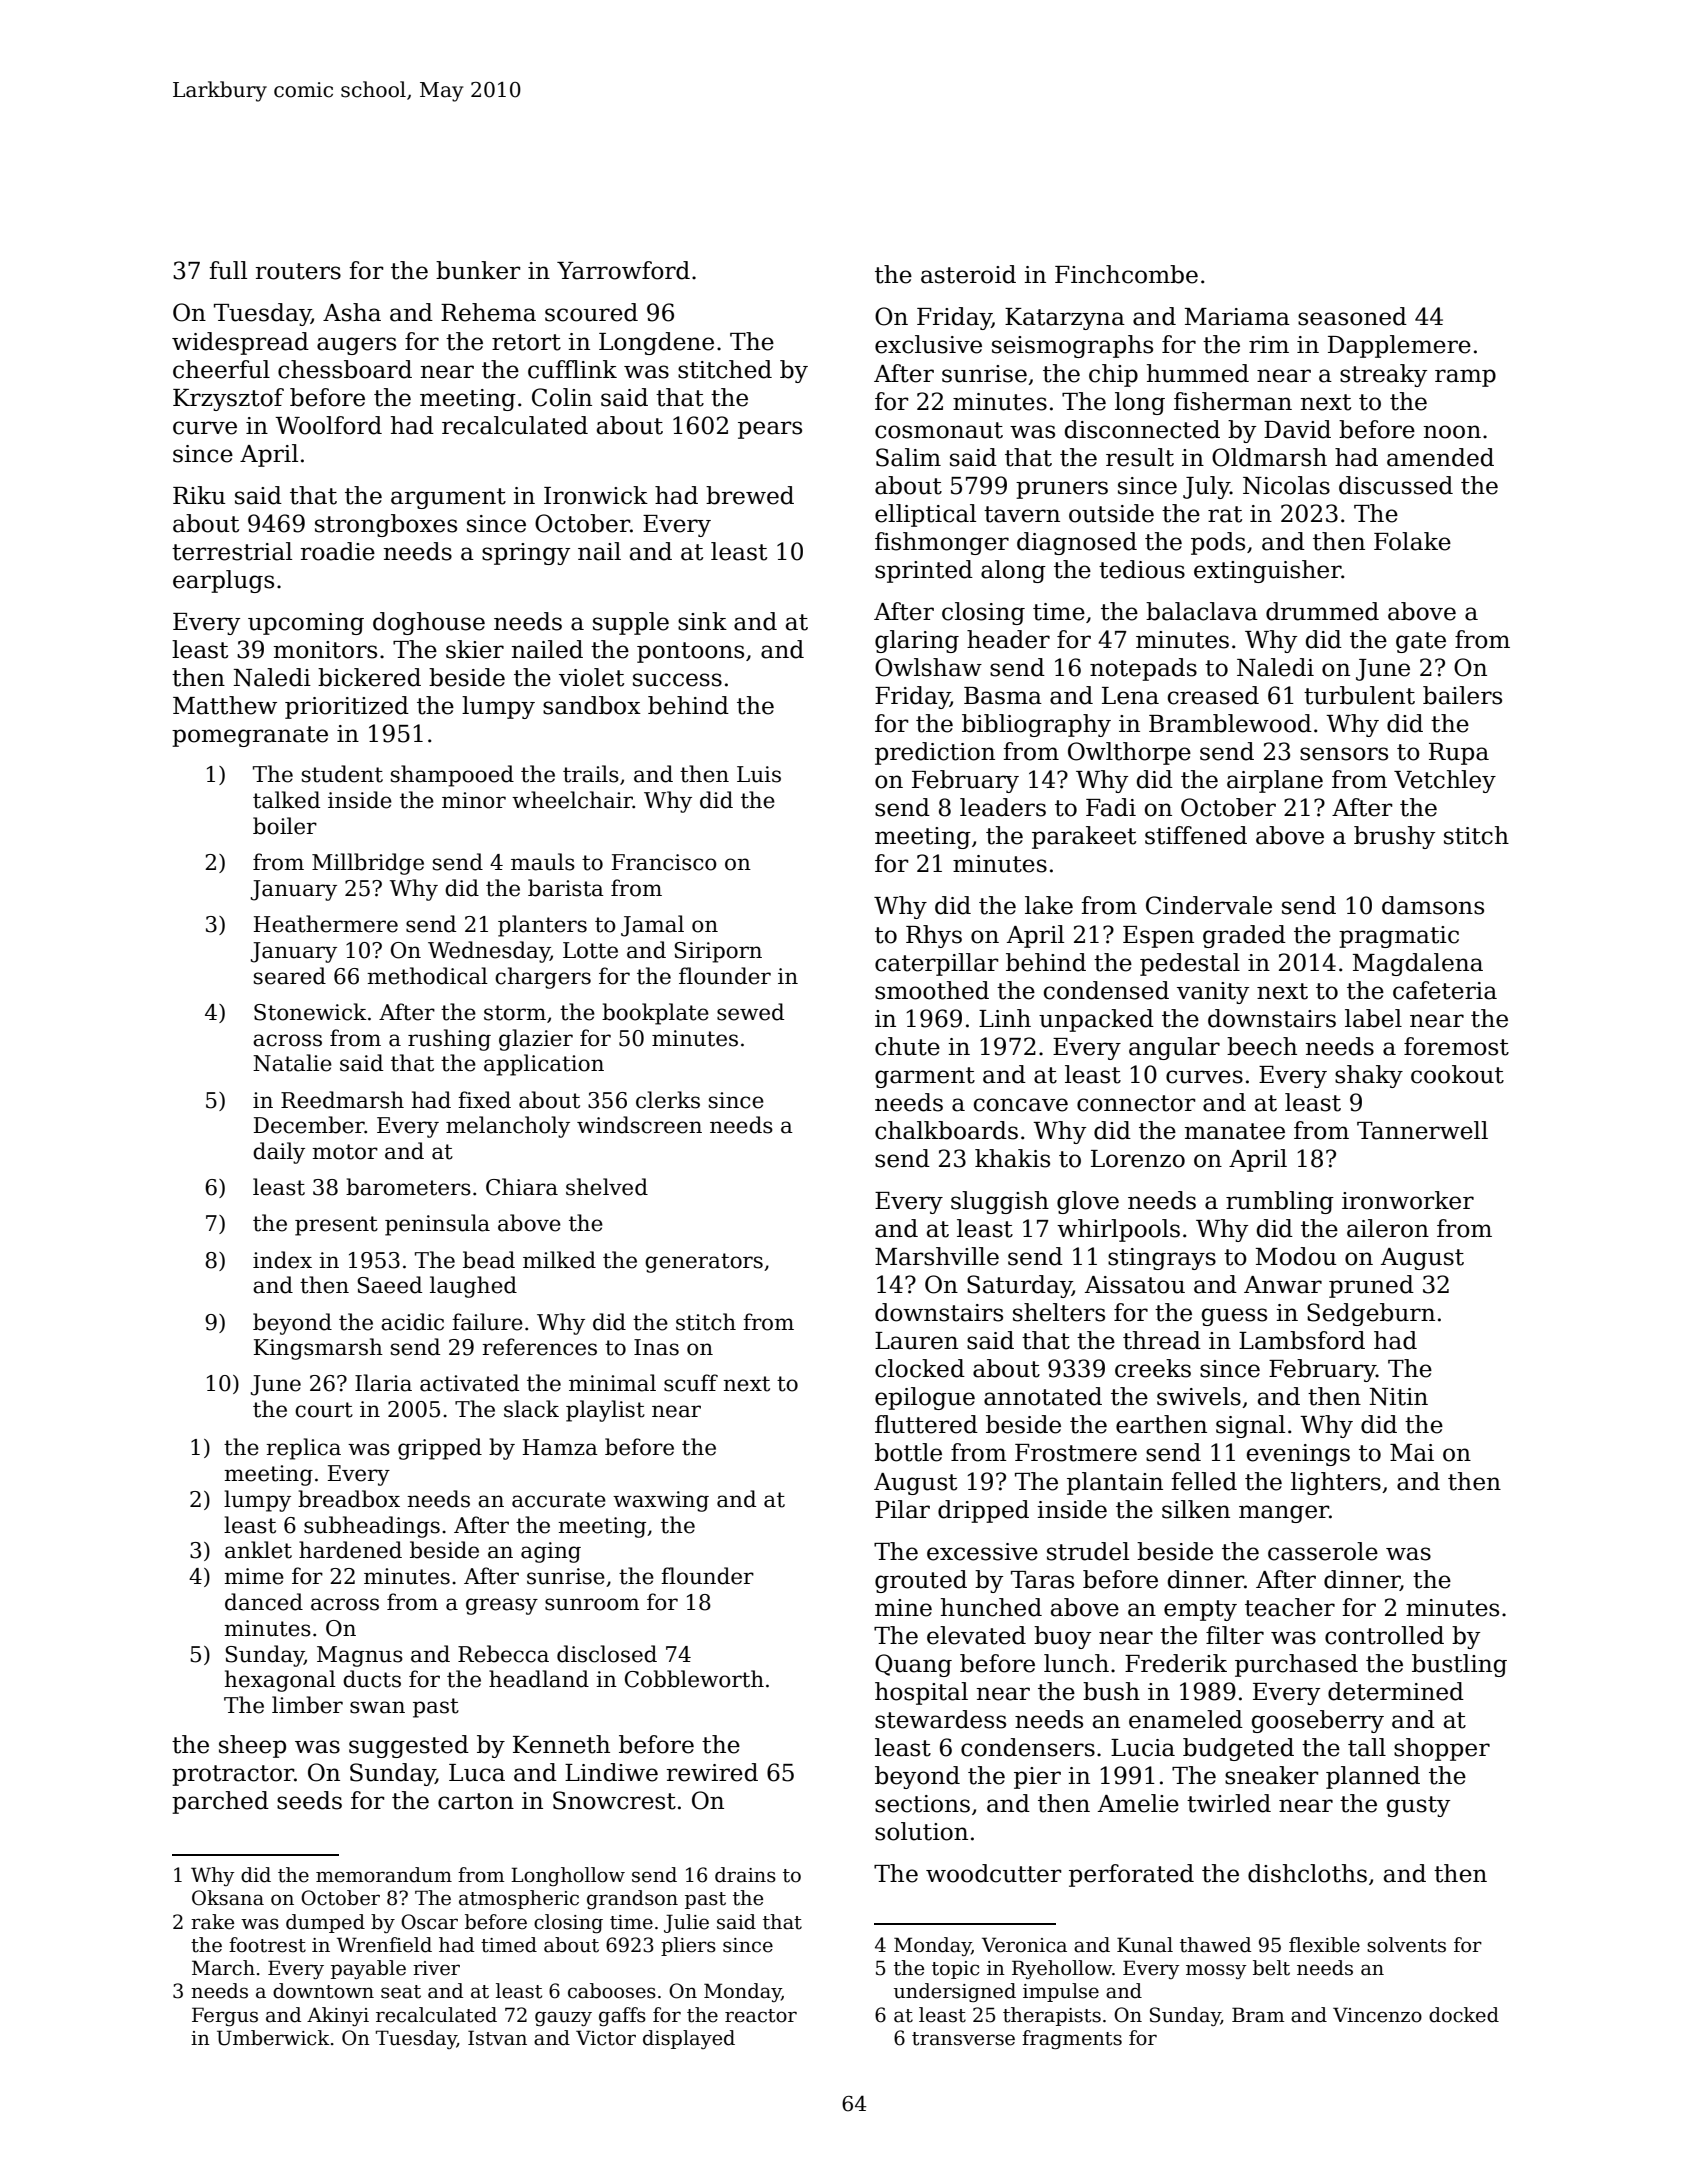 This screenshot has width=1683, height=2178. I want to click on exclusive, so click(928, 344).
